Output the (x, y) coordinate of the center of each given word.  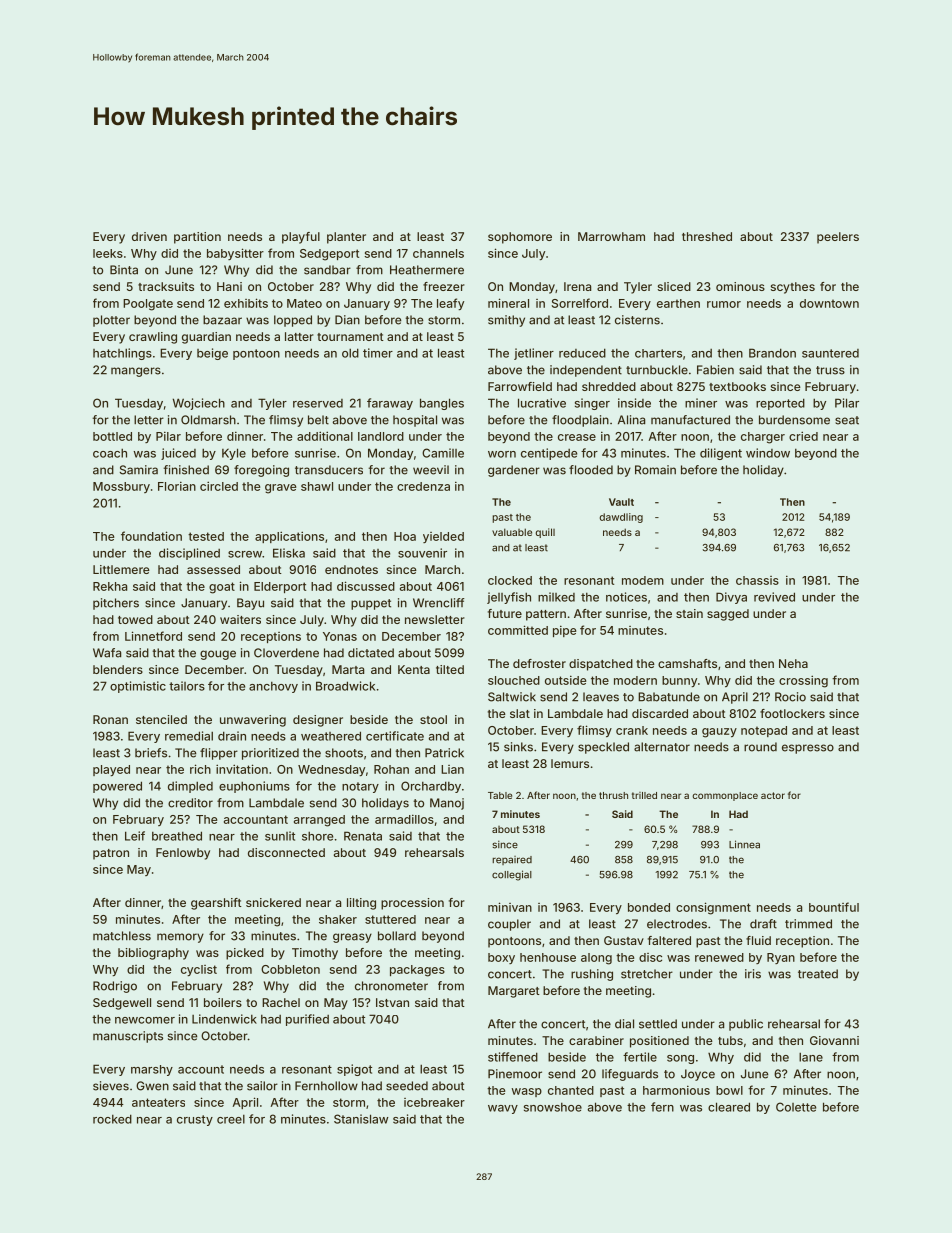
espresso (808, 749)
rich (200, 769)
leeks (108, 253)
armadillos (404, 819)
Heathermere (427, 270)
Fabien (715, 370)
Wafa (107, 653)
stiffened (513, 1057)
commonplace (725, 796)
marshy (152, 1070)
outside (565, 680)
